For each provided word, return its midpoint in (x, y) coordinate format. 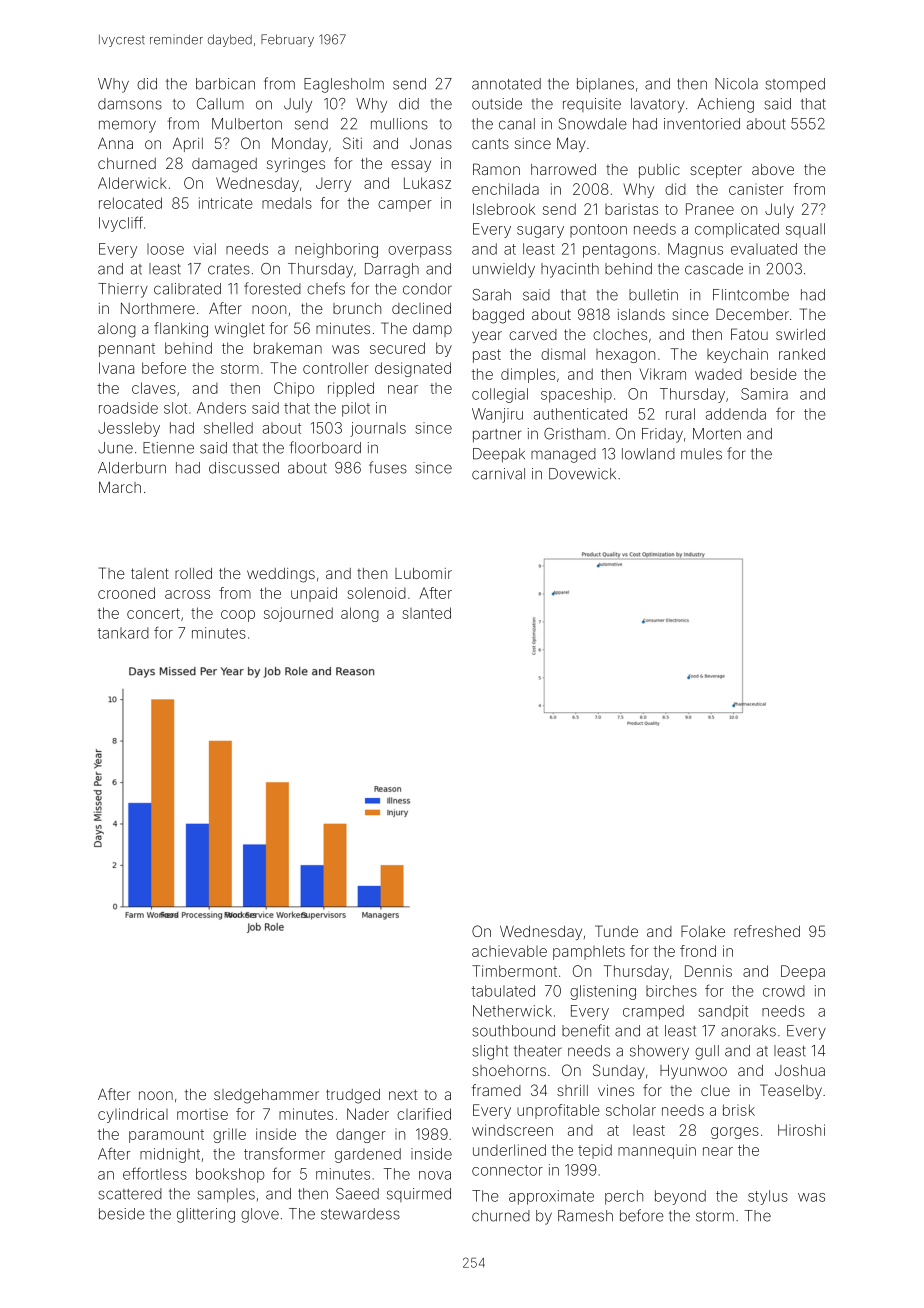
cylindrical (133, 1115)
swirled (800, 334)
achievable (509, 951)
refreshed (767, 931)
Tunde (616, 931)
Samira (764, 394)
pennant (127, 350)
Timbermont (514, 971)
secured (397, 348)
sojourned (298, 614)
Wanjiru (497, 415)
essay (411, 166)
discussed (244, 468)
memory (127, 126)
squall (805, 230)
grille (229, 1135)
